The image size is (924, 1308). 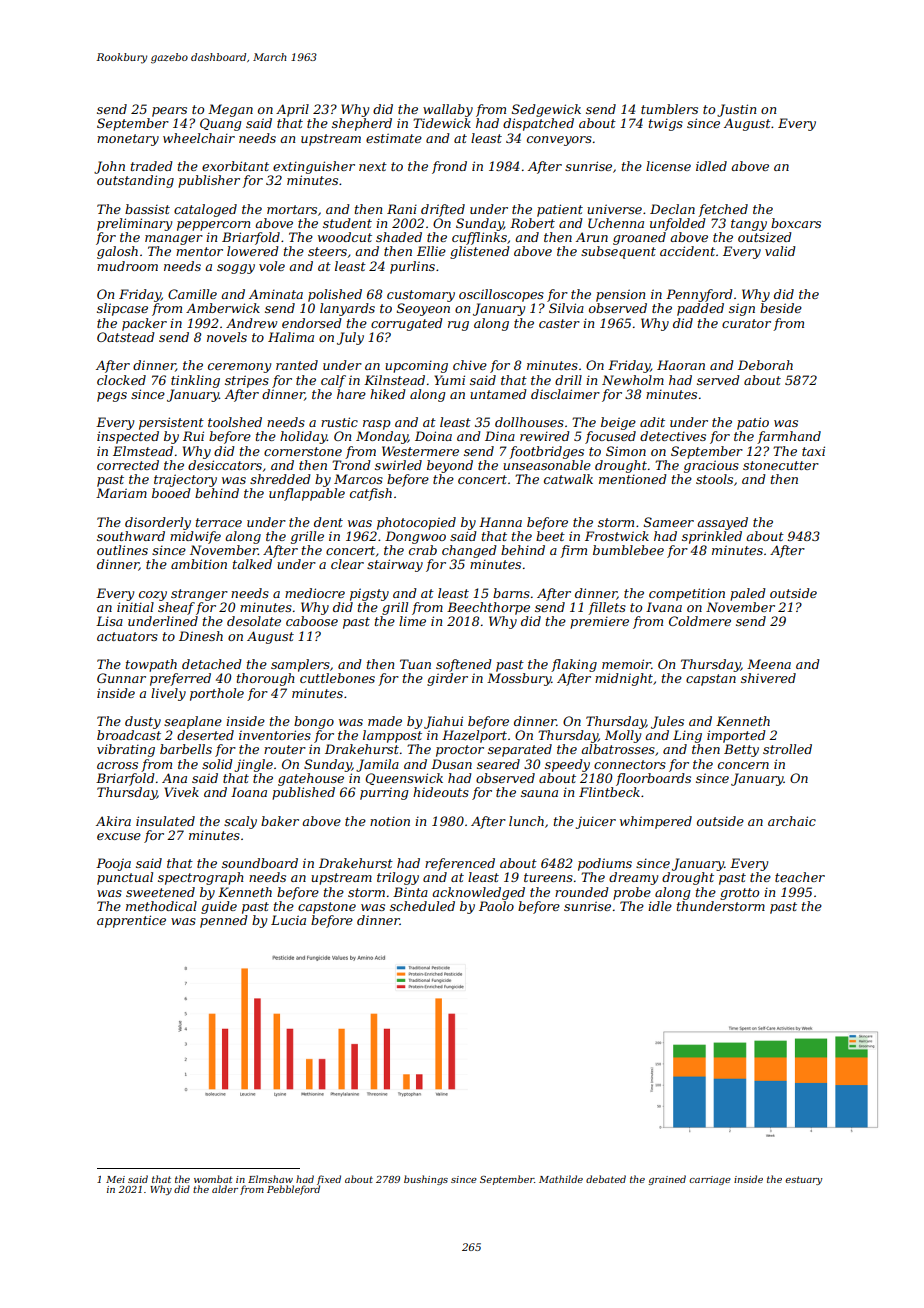 What do you see at coordinates (115, 1179) in the image?
I see `Mei` at bounding box center [115, 1179].
